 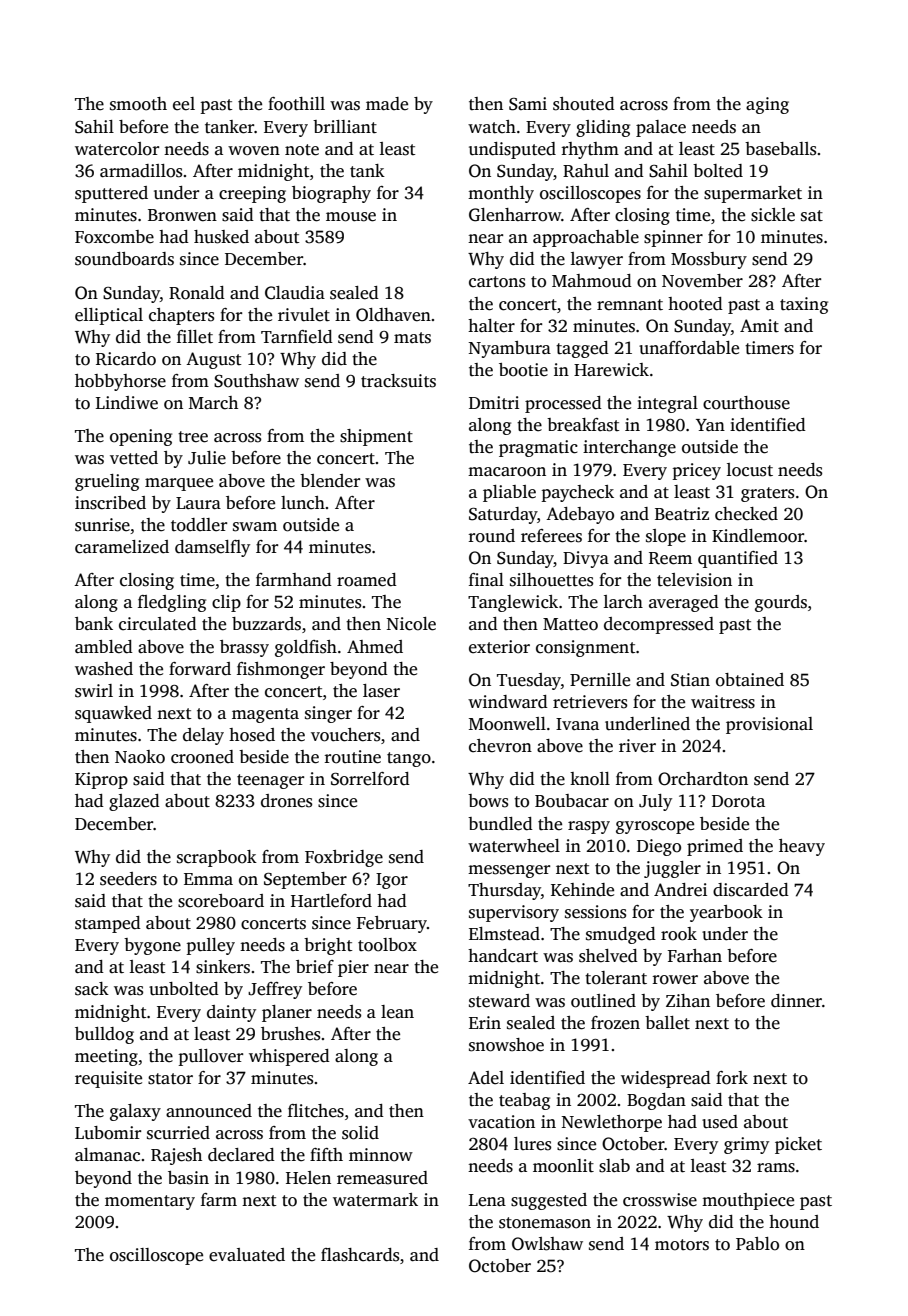 I want to click on lawyer, so click(x=597, y=260).
